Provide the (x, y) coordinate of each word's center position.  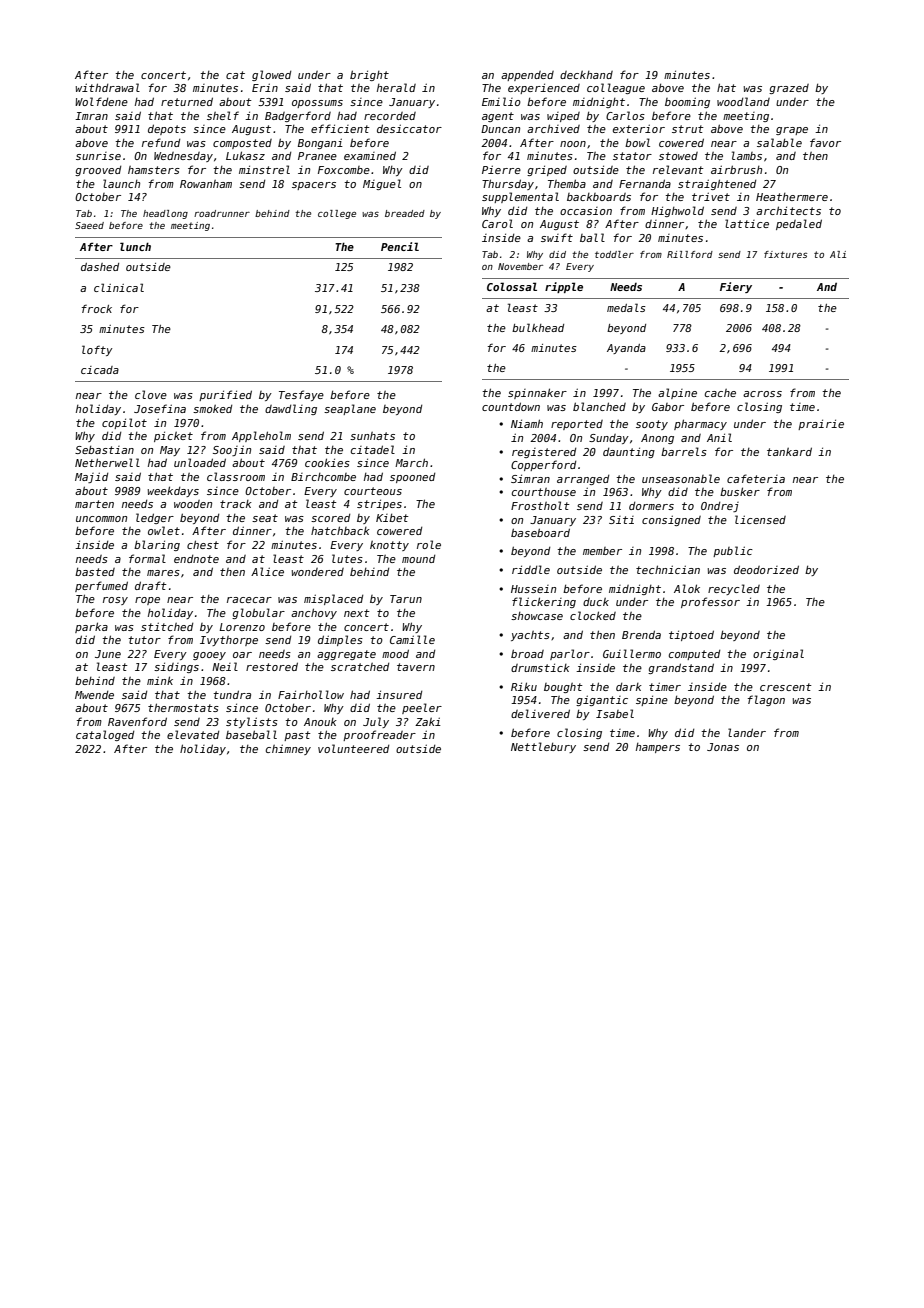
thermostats (183, 707)
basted (95, 571)
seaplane (350, 409)
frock (97, 309)
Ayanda (626, 349)
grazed (789, 89)
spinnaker (537, 393)
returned (187, 101)
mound (418, 559)
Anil (719, 437)
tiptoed (691, 635)
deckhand (586, 75)
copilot (124, 423)
